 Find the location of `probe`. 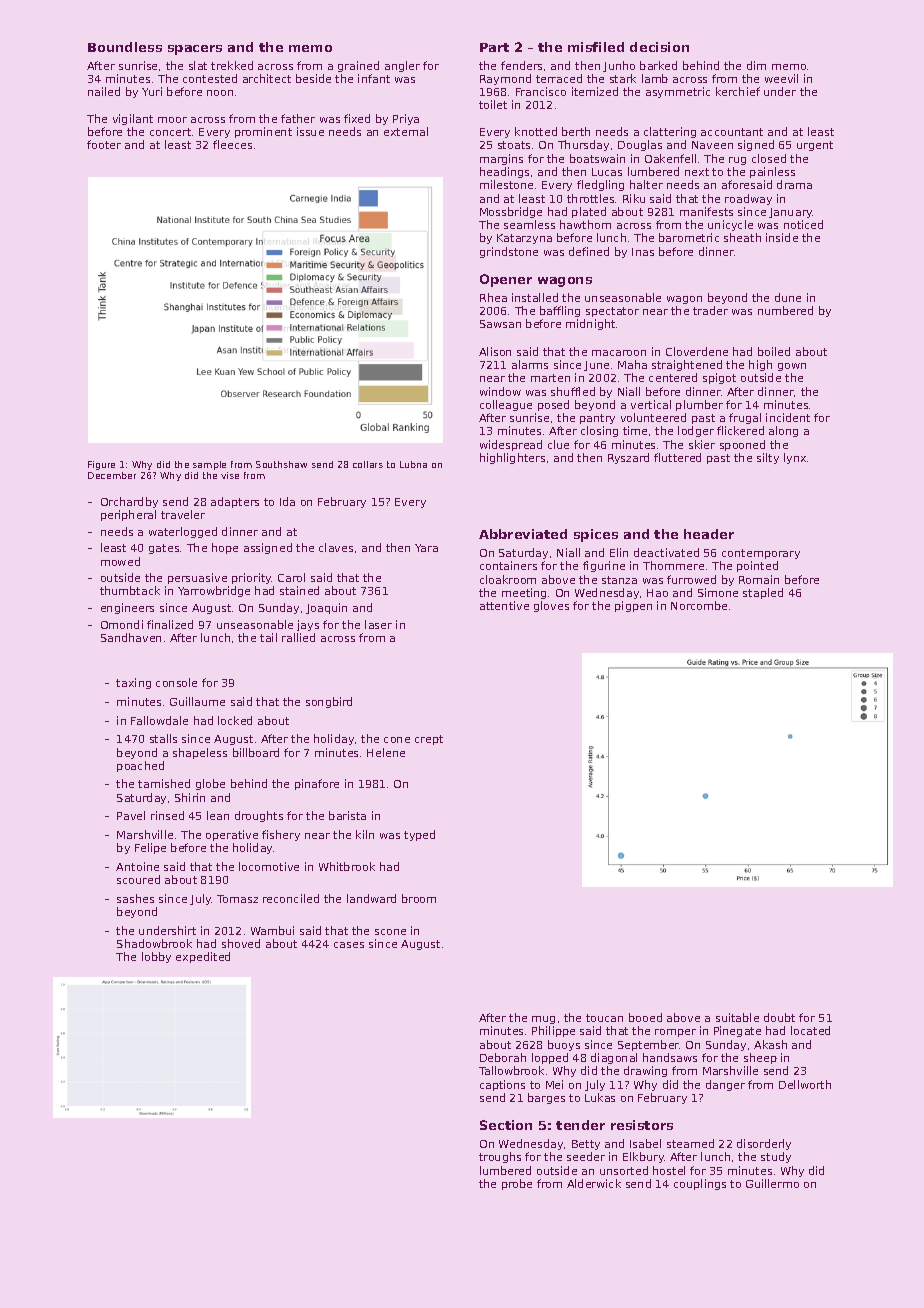

probe is located at coordinates (517, 1184).
